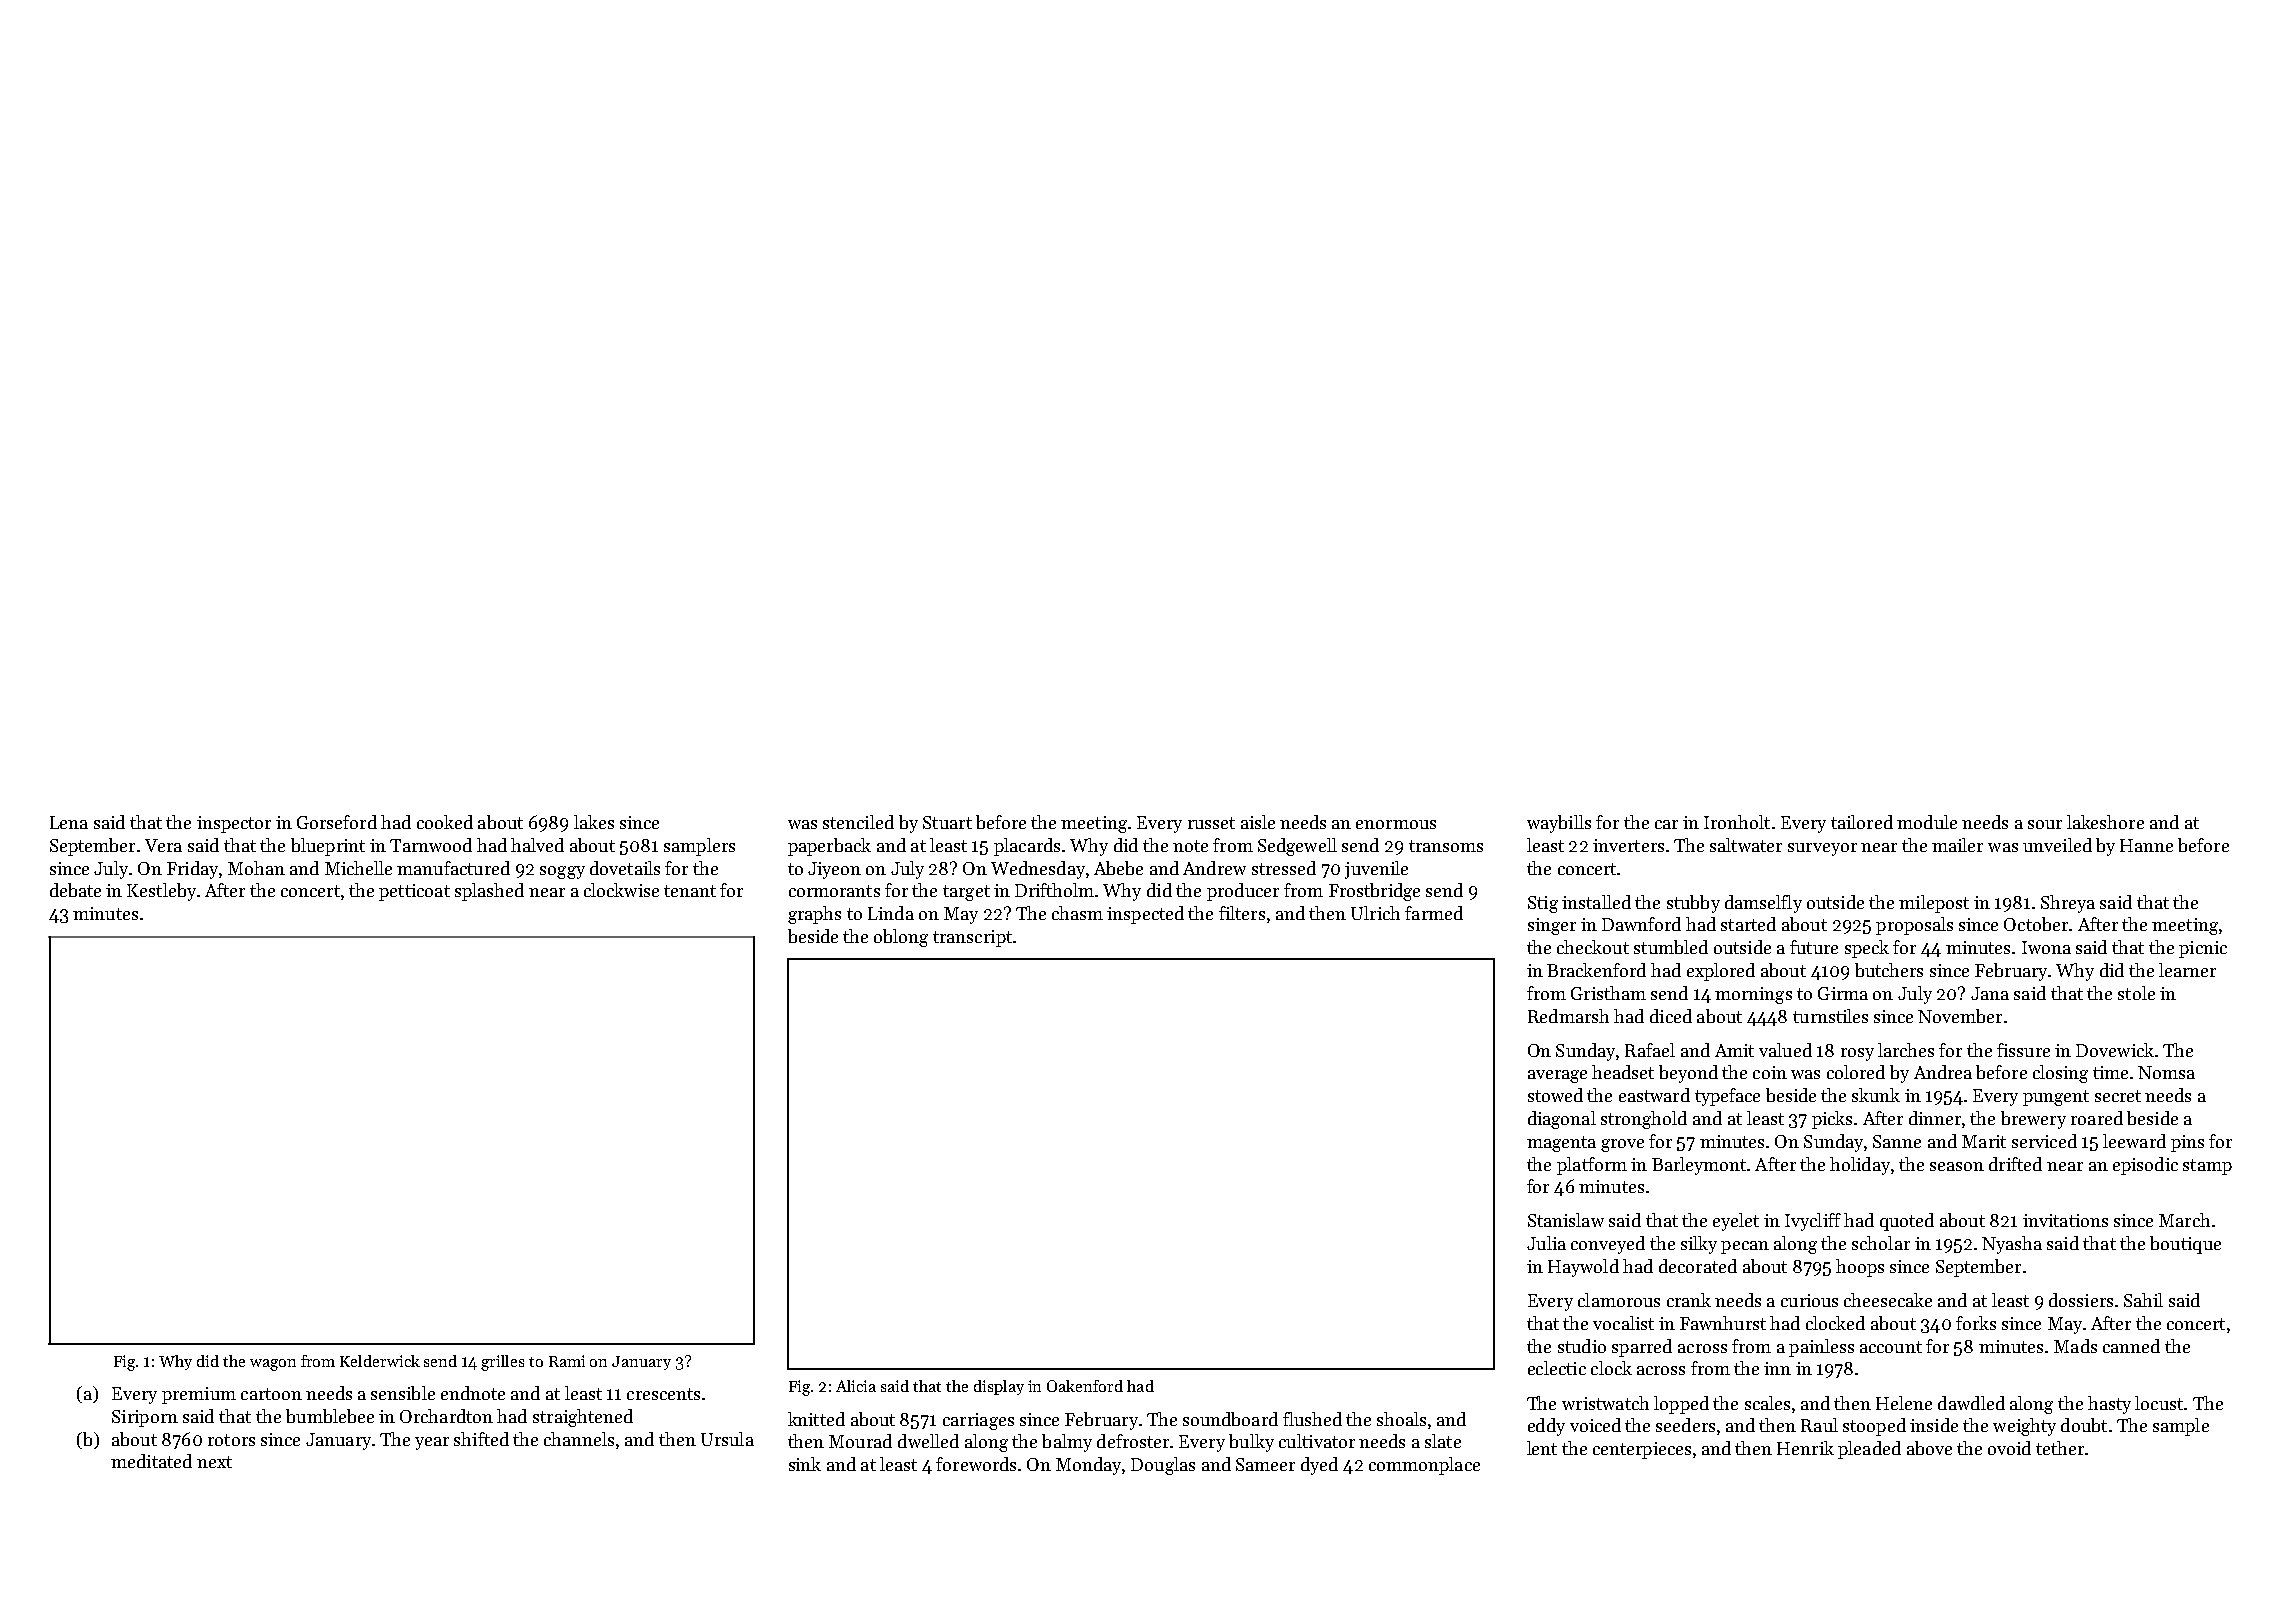 This document has width=2282, height=1614. Describe the element at coordinates (1561, 1144) in the document. I see `magenta` at that location.
